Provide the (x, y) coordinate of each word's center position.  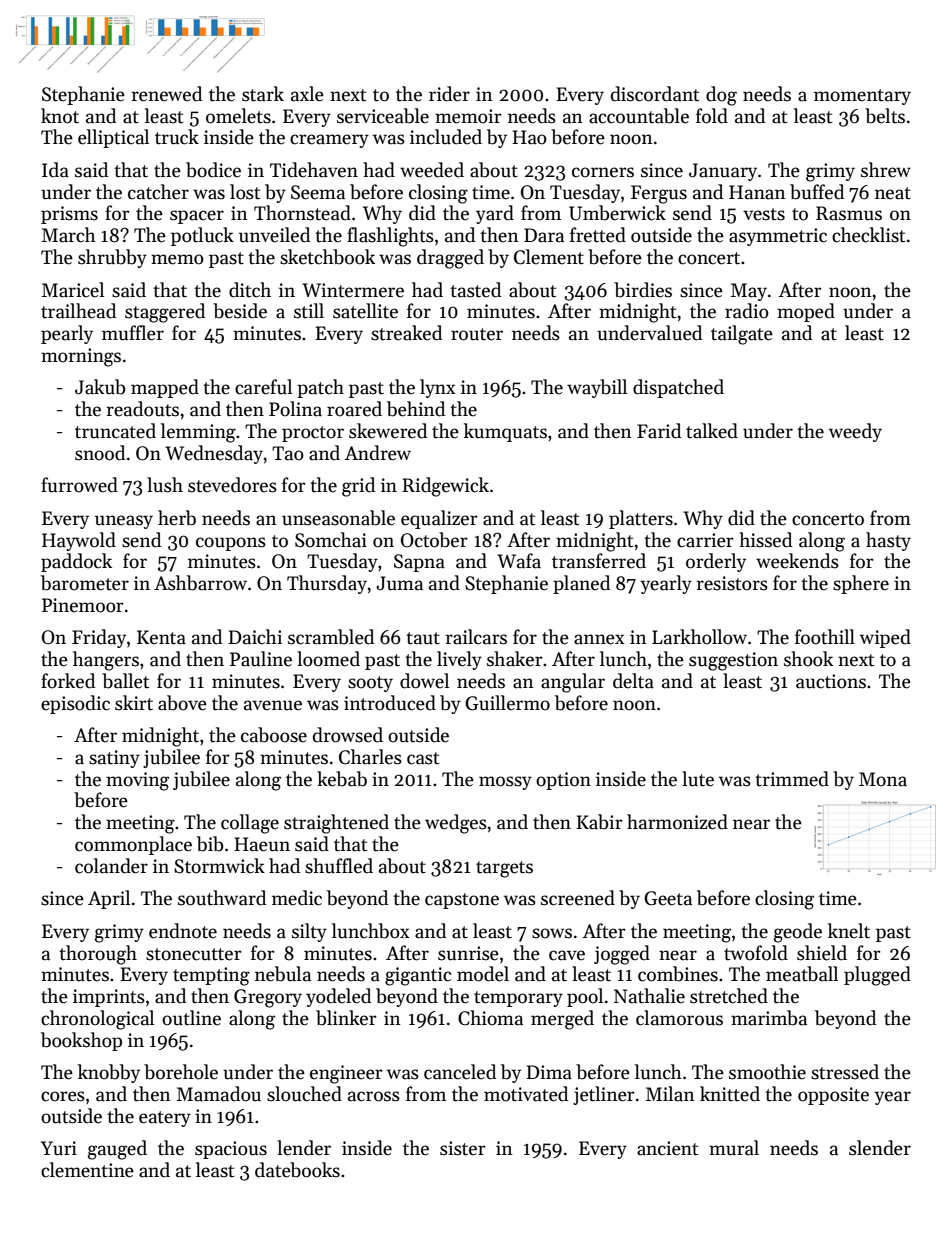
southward (222, 898)
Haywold (79, 541)
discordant (655, 94)
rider (449, 94)
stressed (845, 1072)
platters (641, 519)
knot (60, 116)
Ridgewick (445, 487)
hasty (888, 541)
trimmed (792, 779)
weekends (797, 561)
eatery (165, 1119)
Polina (295, 409)
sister (463, 1148)
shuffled (339, 866)
